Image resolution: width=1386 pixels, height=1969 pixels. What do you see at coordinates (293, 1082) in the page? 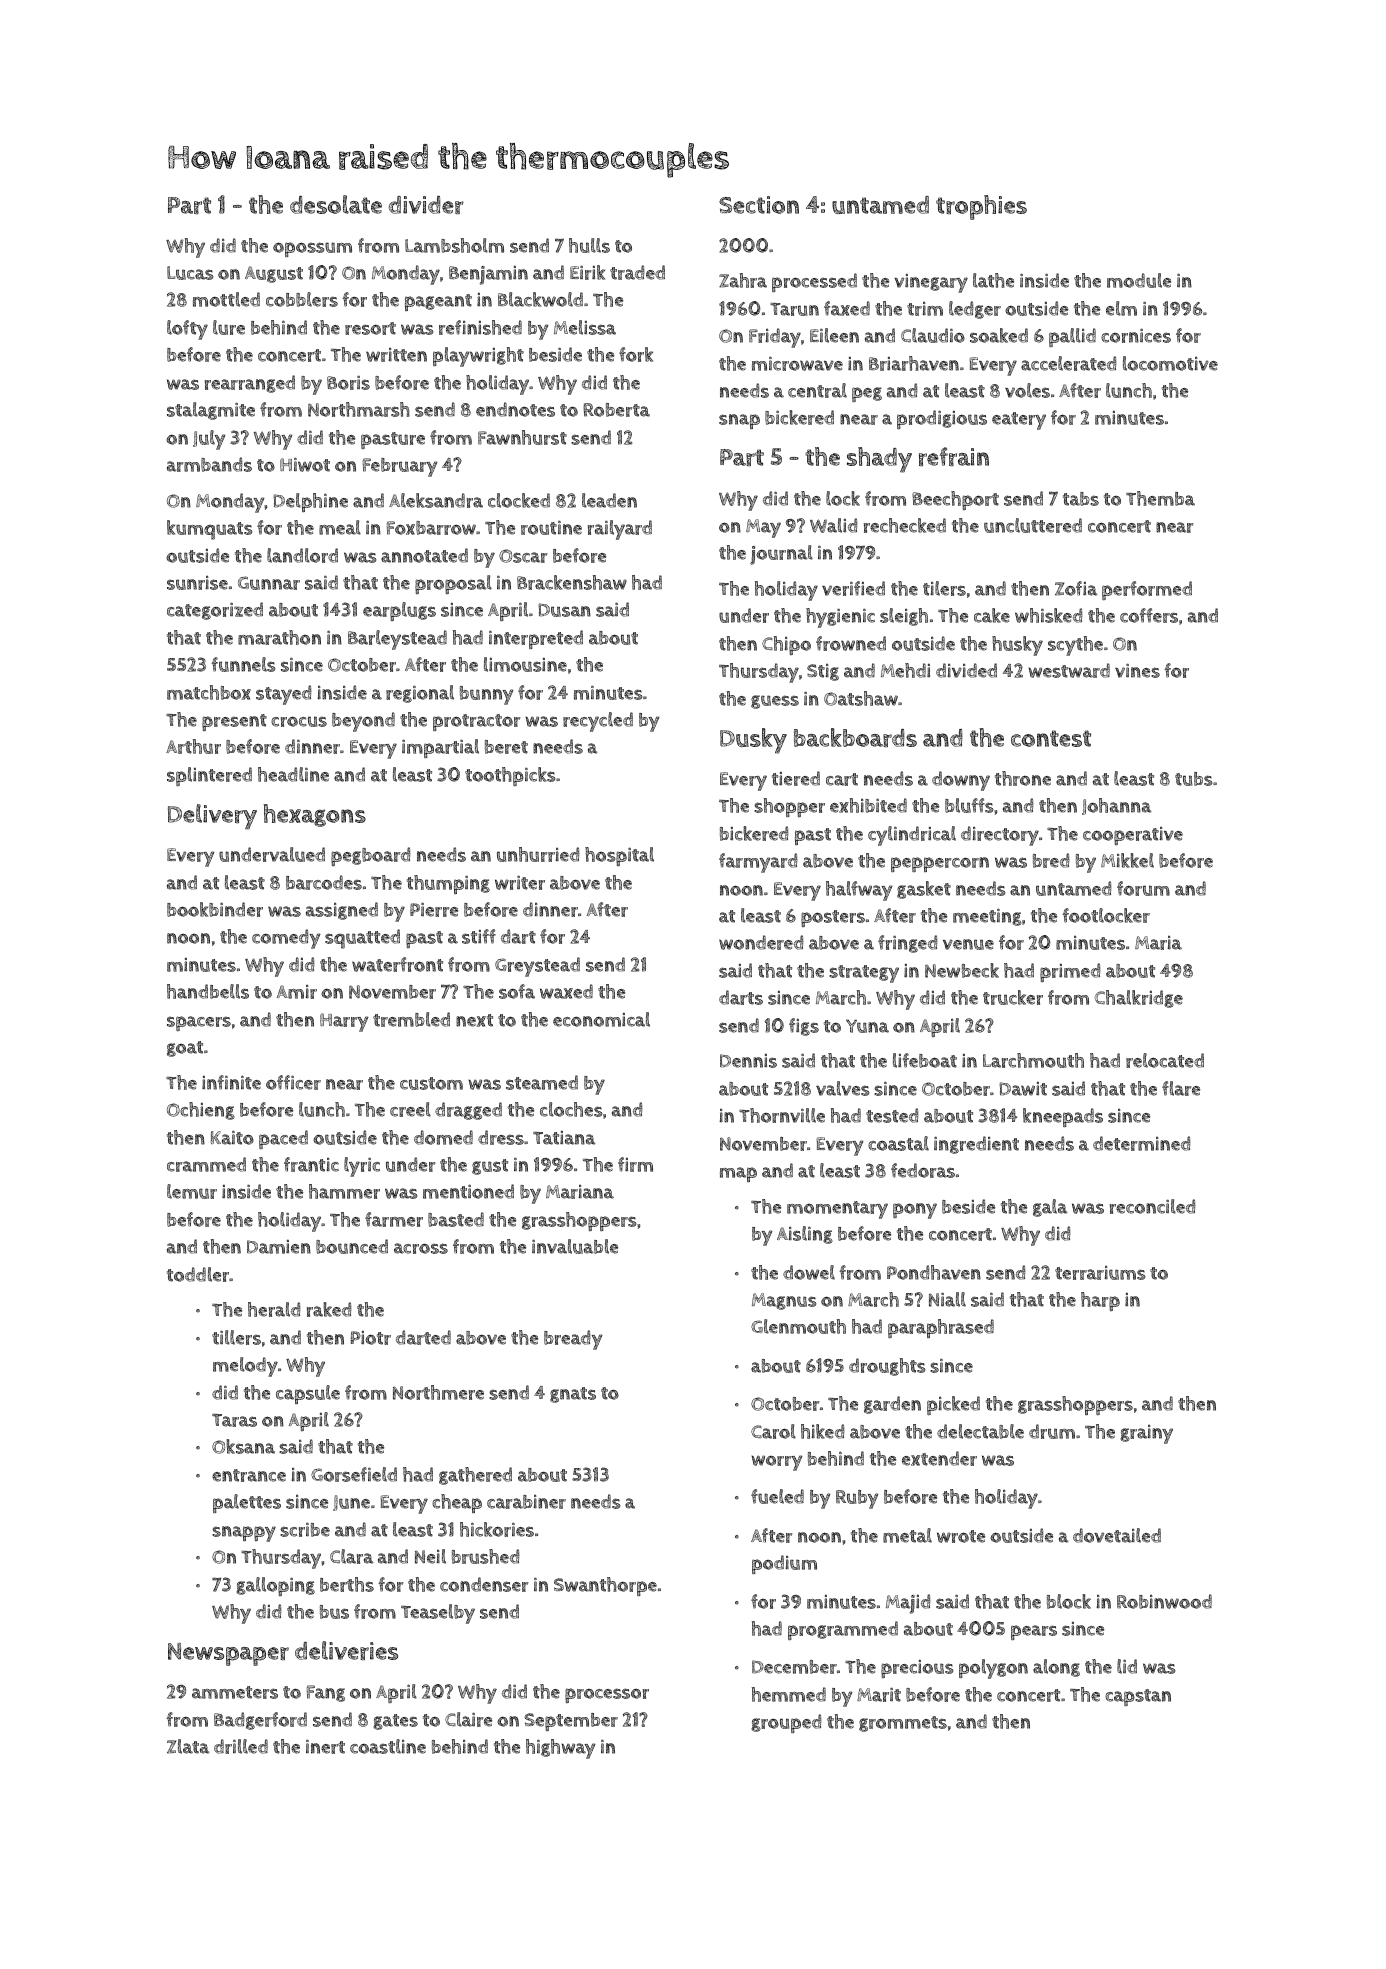
I see `officer` at bounding box center [293, 1082].
